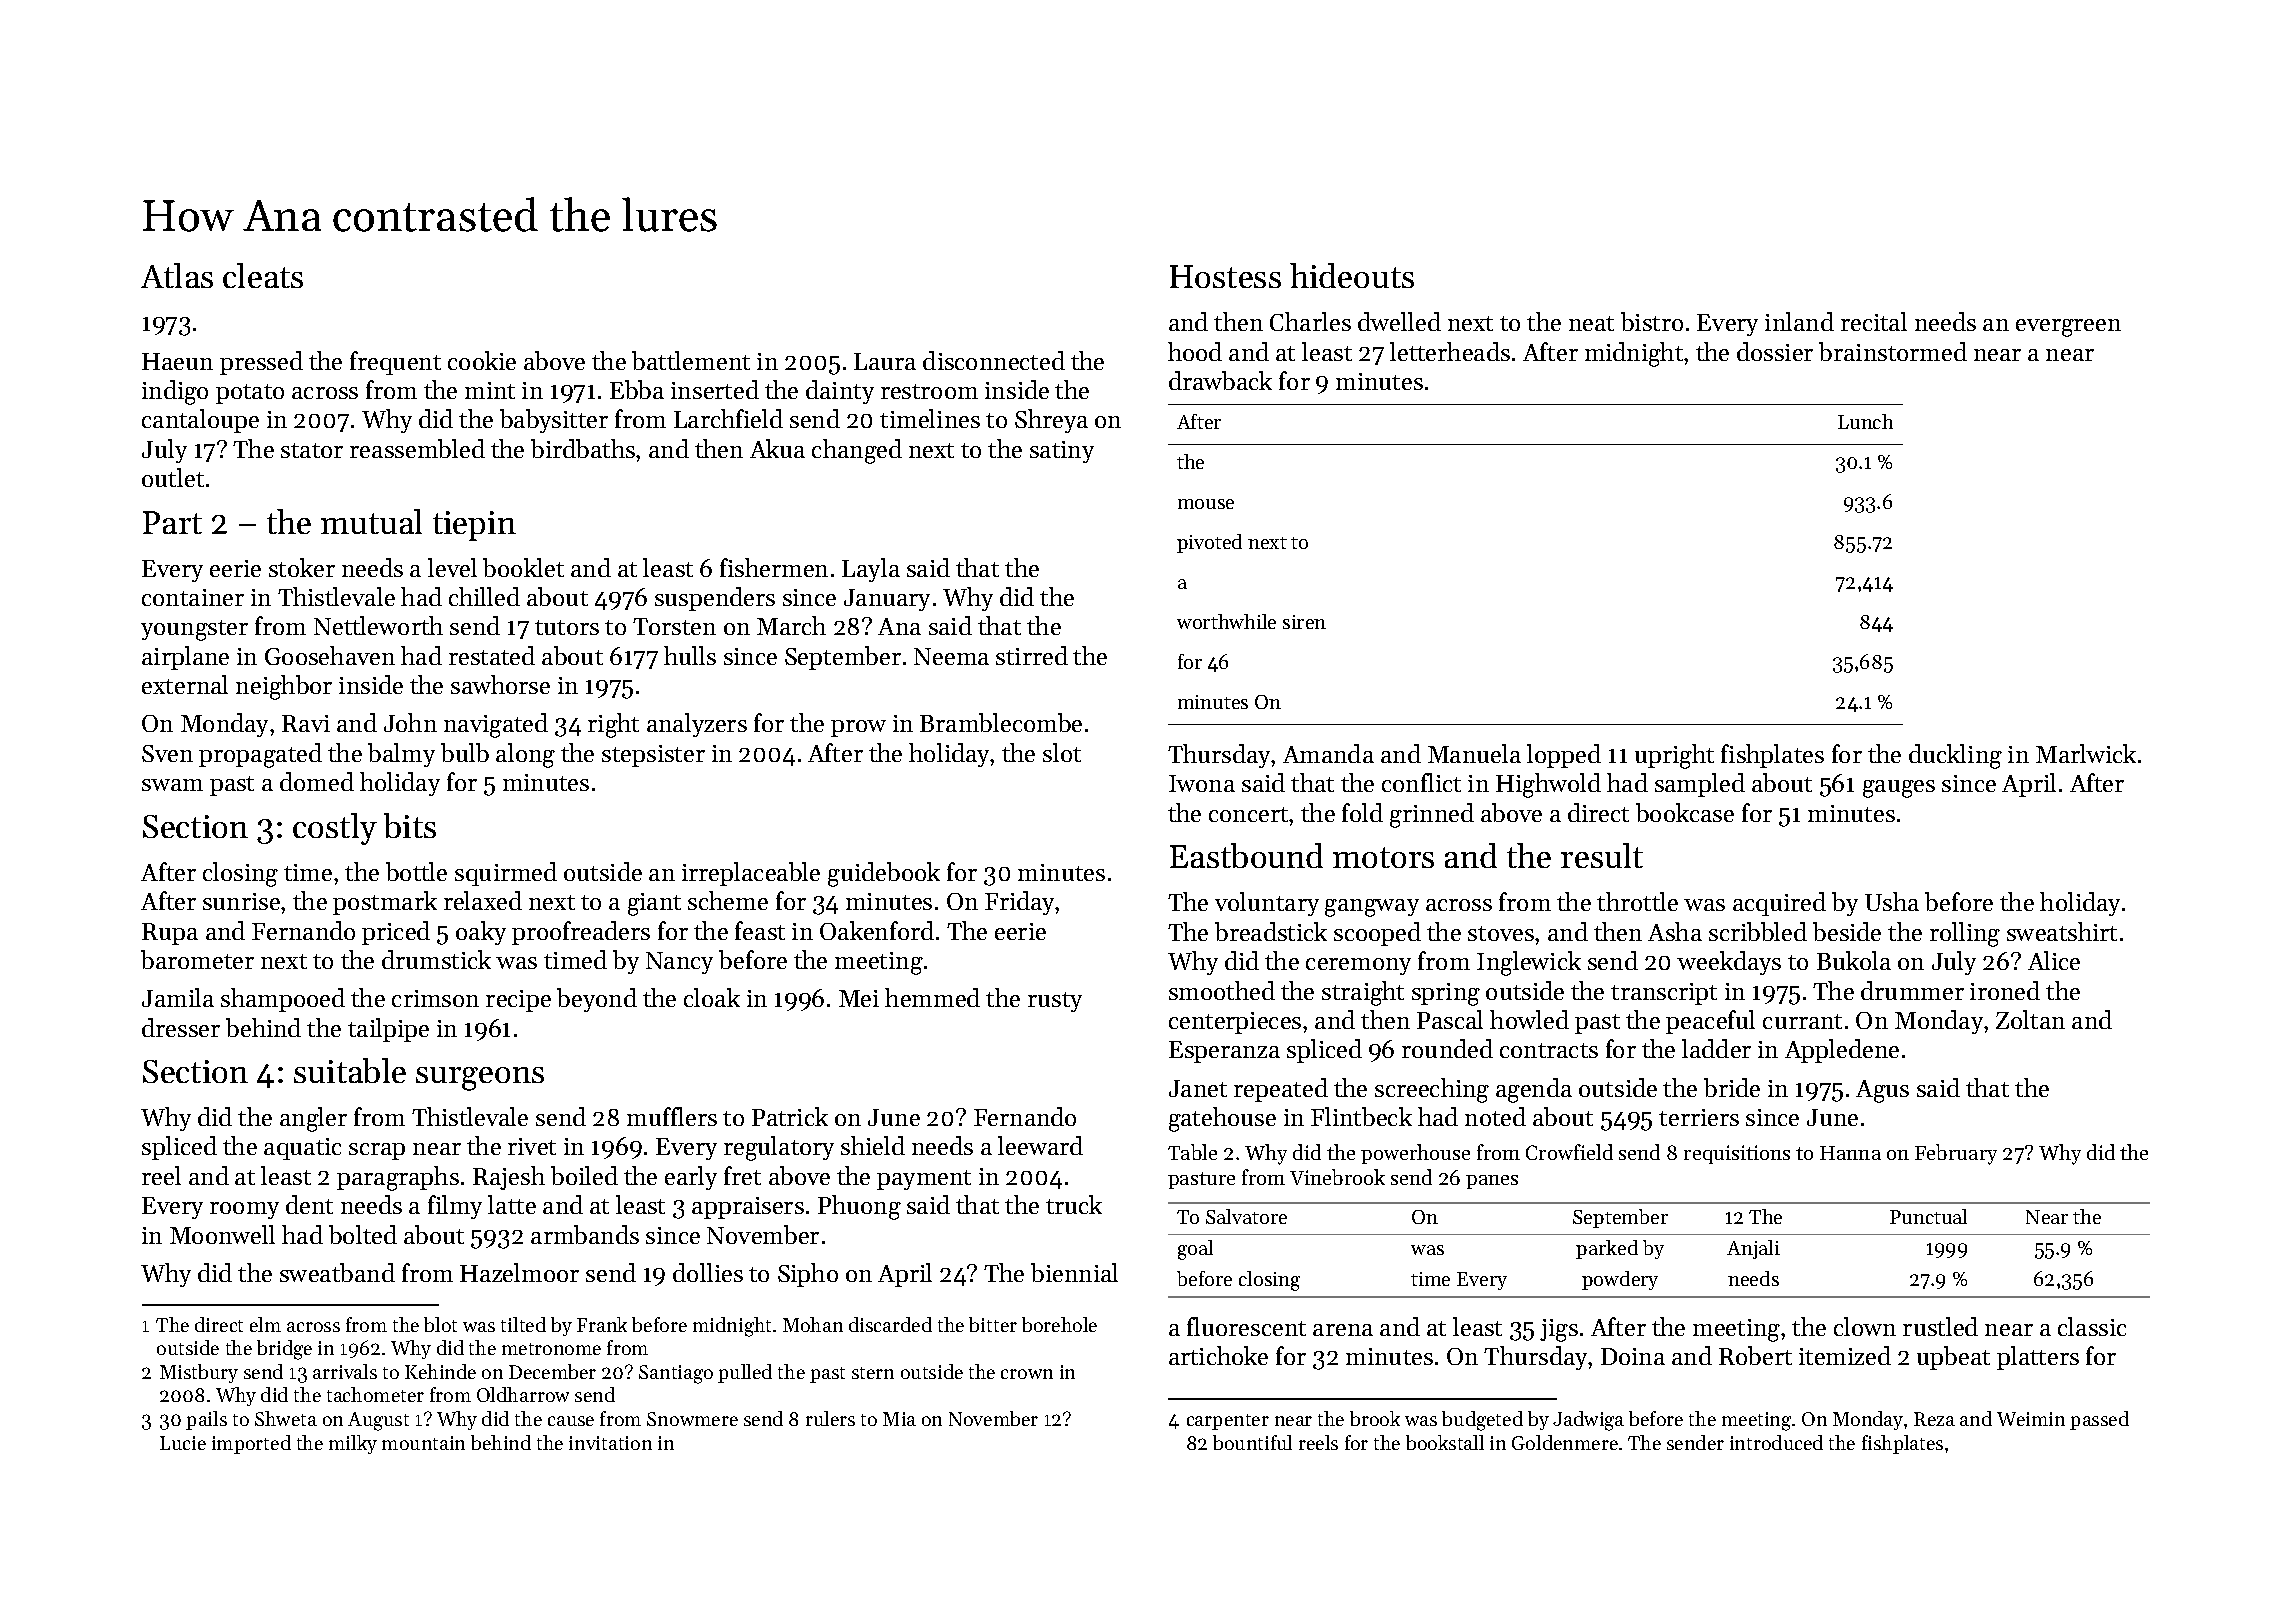 This screenshot has width=2292, height=1620. What do you see at coordinates (2086, 753) in the screenshot?
I see `Marlwick` at bounding box center [2086, 753].
